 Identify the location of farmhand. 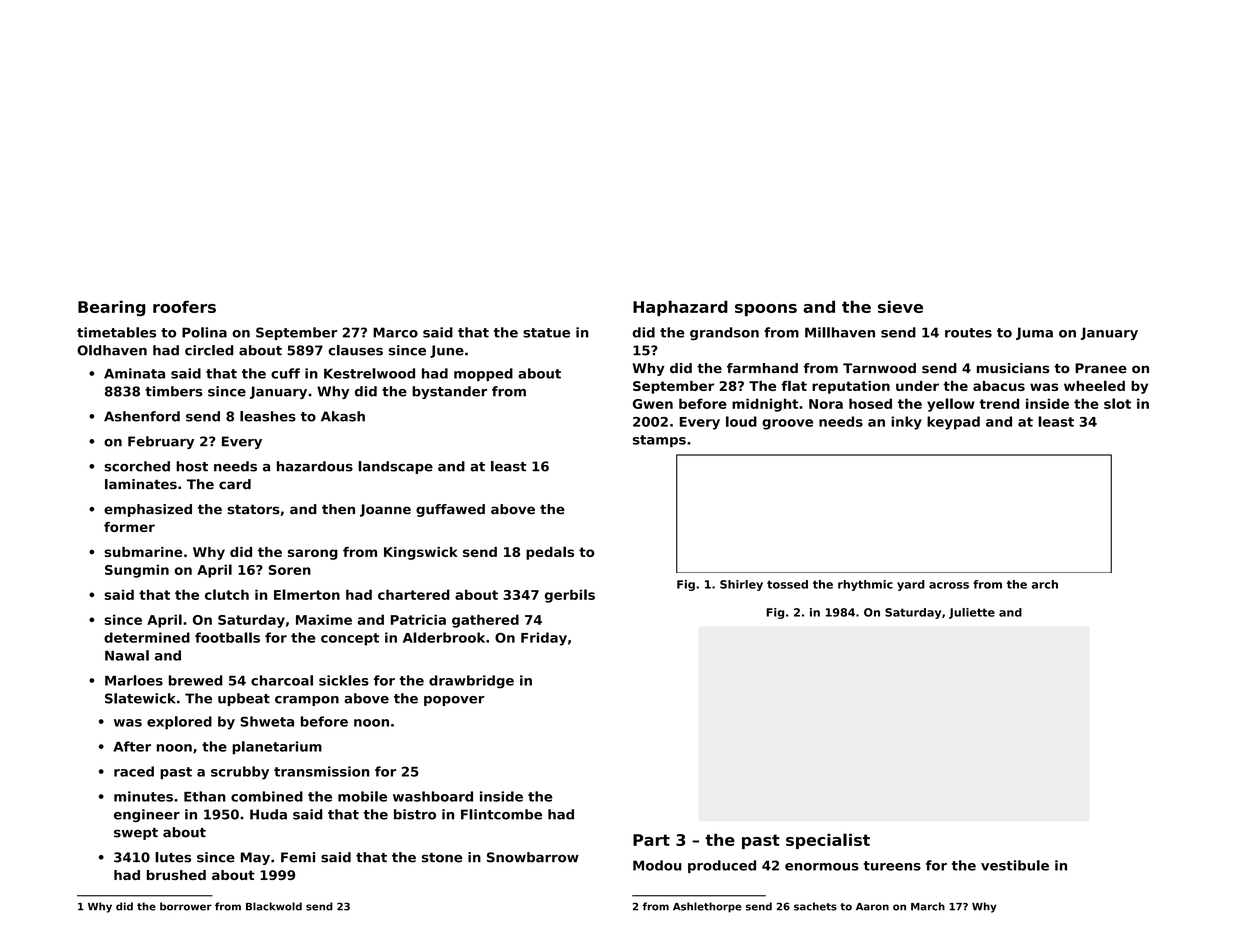
(762, 368).
